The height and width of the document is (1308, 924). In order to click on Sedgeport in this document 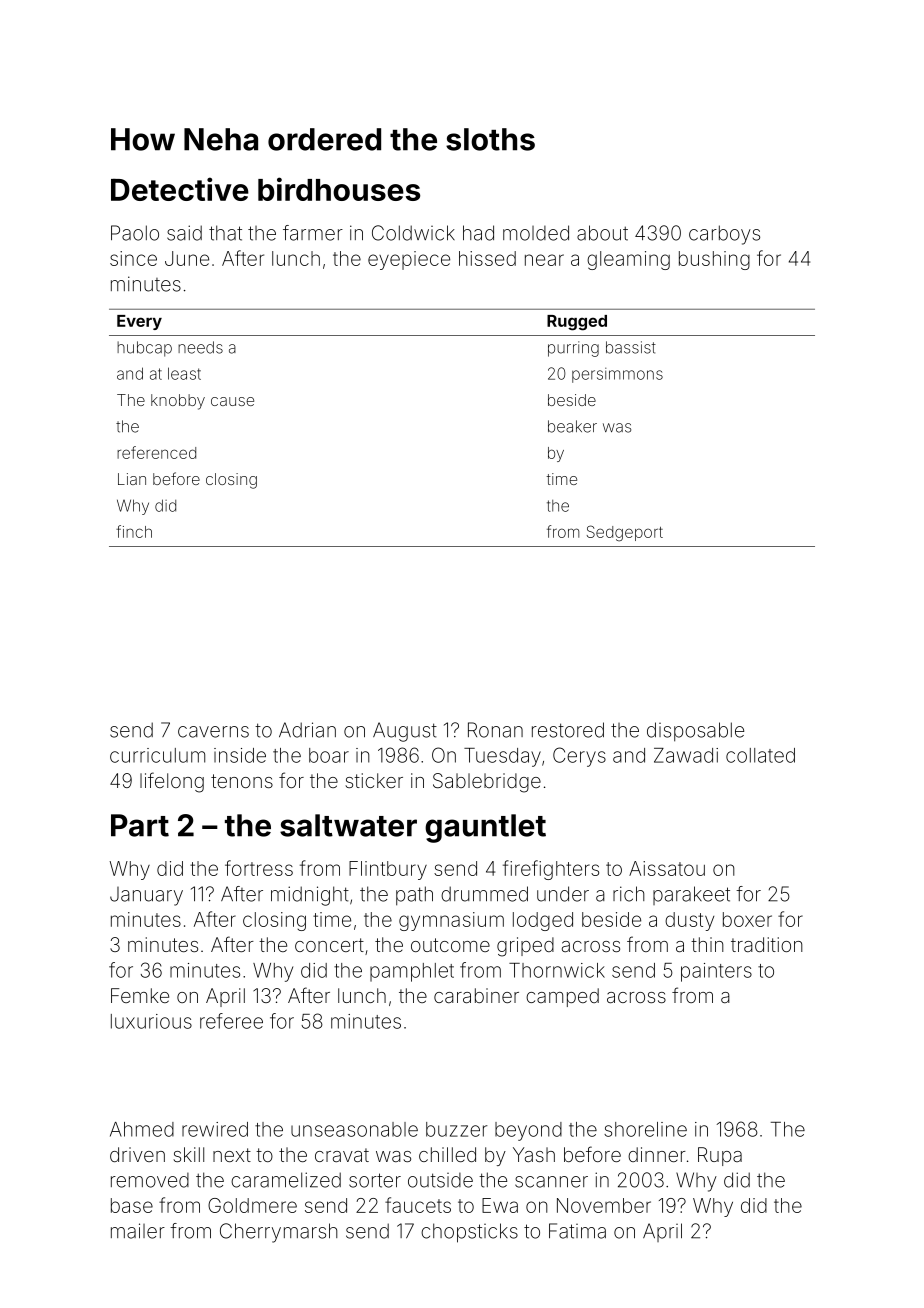, I will do `click(625, 533)`.
